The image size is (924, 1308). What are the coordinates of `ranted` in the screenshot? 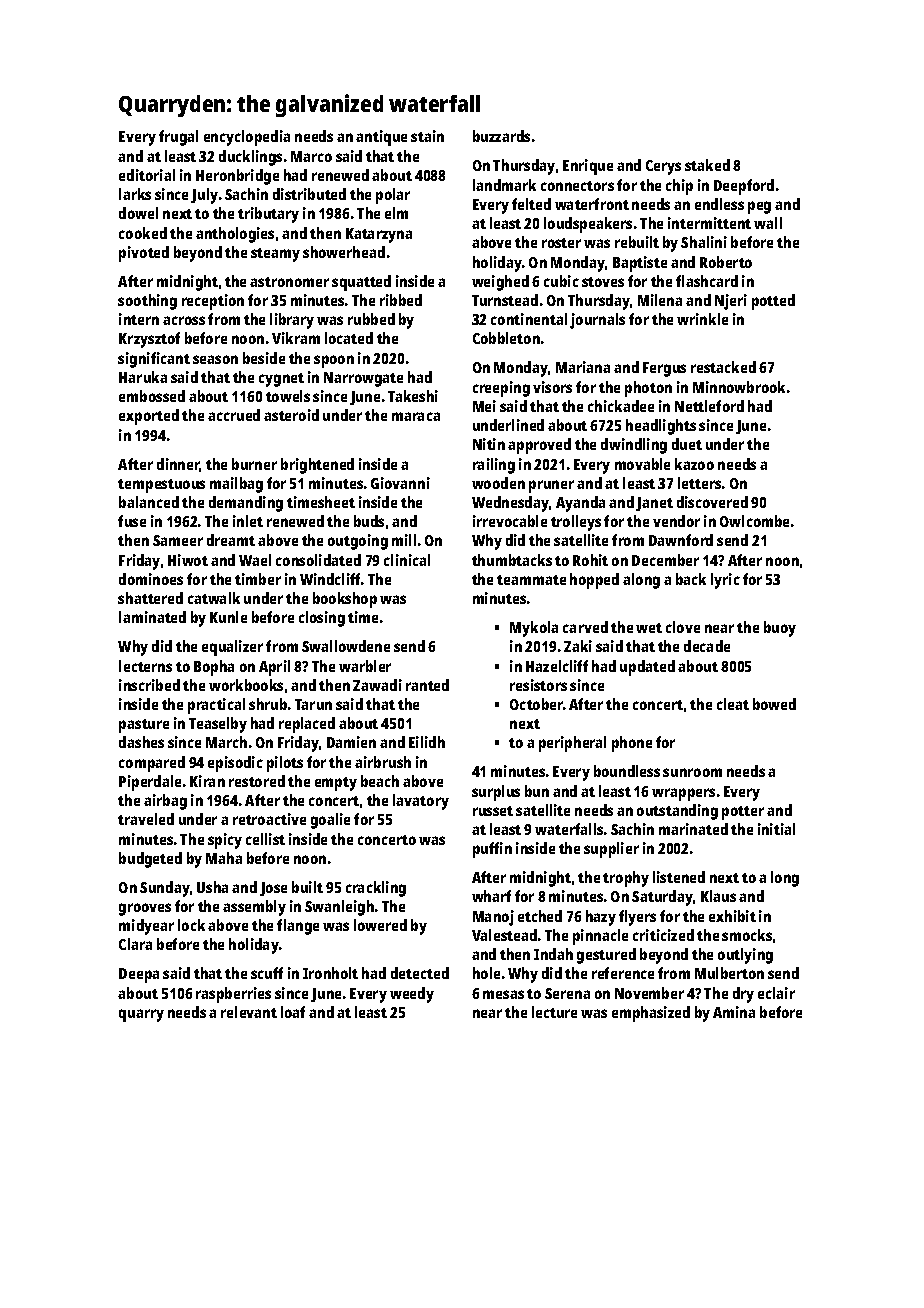 It's located at (427, 685).
